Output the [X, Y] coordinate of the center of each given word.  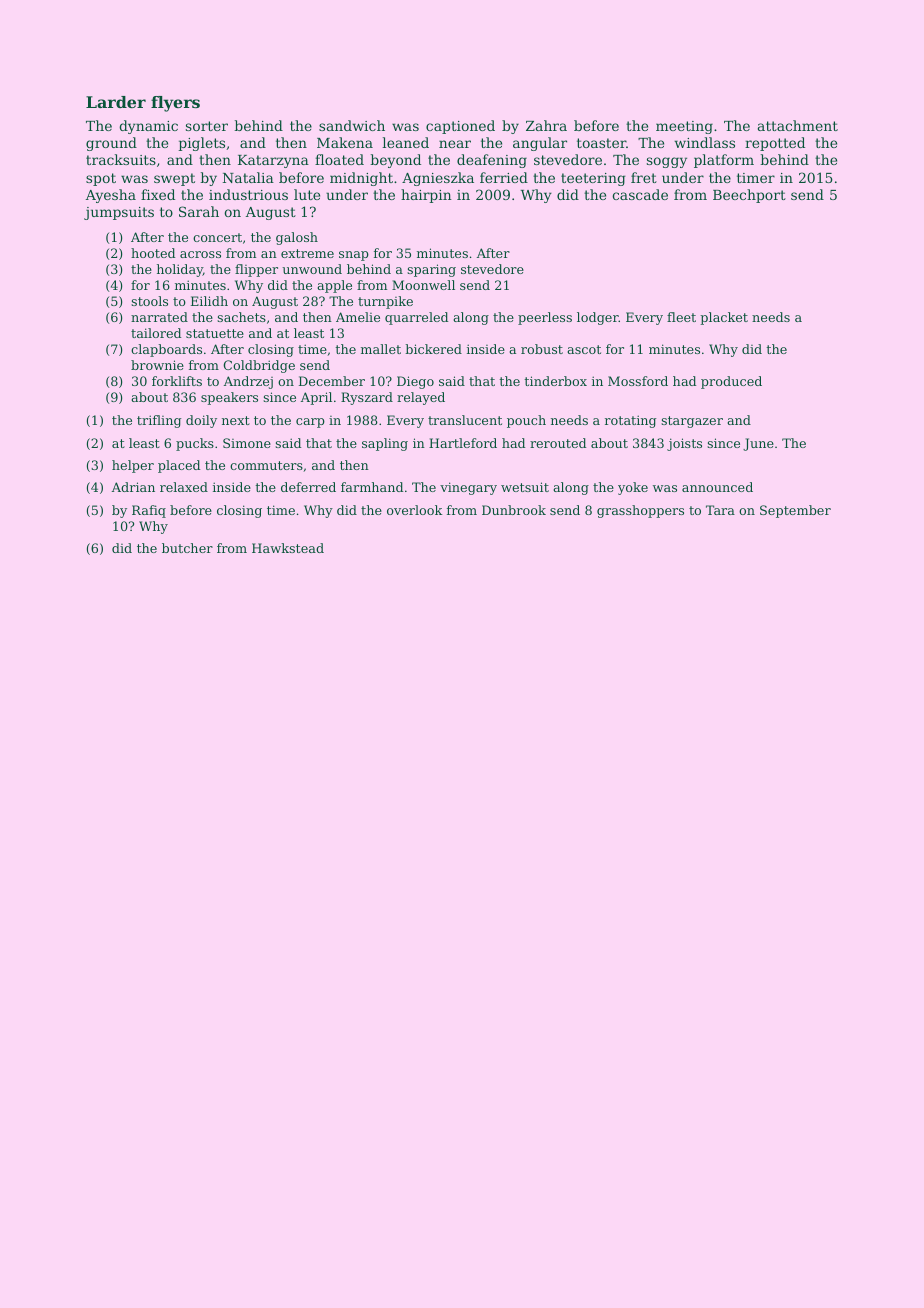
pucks [195, 444]
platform [724, 161]
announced [717, 487]
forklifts [177, 381]
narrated [159, 317]
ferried [504, 177]
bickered [433, 349]
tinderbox [555, 381]
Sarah [199, 211]
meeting [684, 127]
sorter [207, 126]
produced [731, 382]
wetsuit [525, 487]
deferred [308, 487]
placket [724, 318]
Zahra [546, 125]
